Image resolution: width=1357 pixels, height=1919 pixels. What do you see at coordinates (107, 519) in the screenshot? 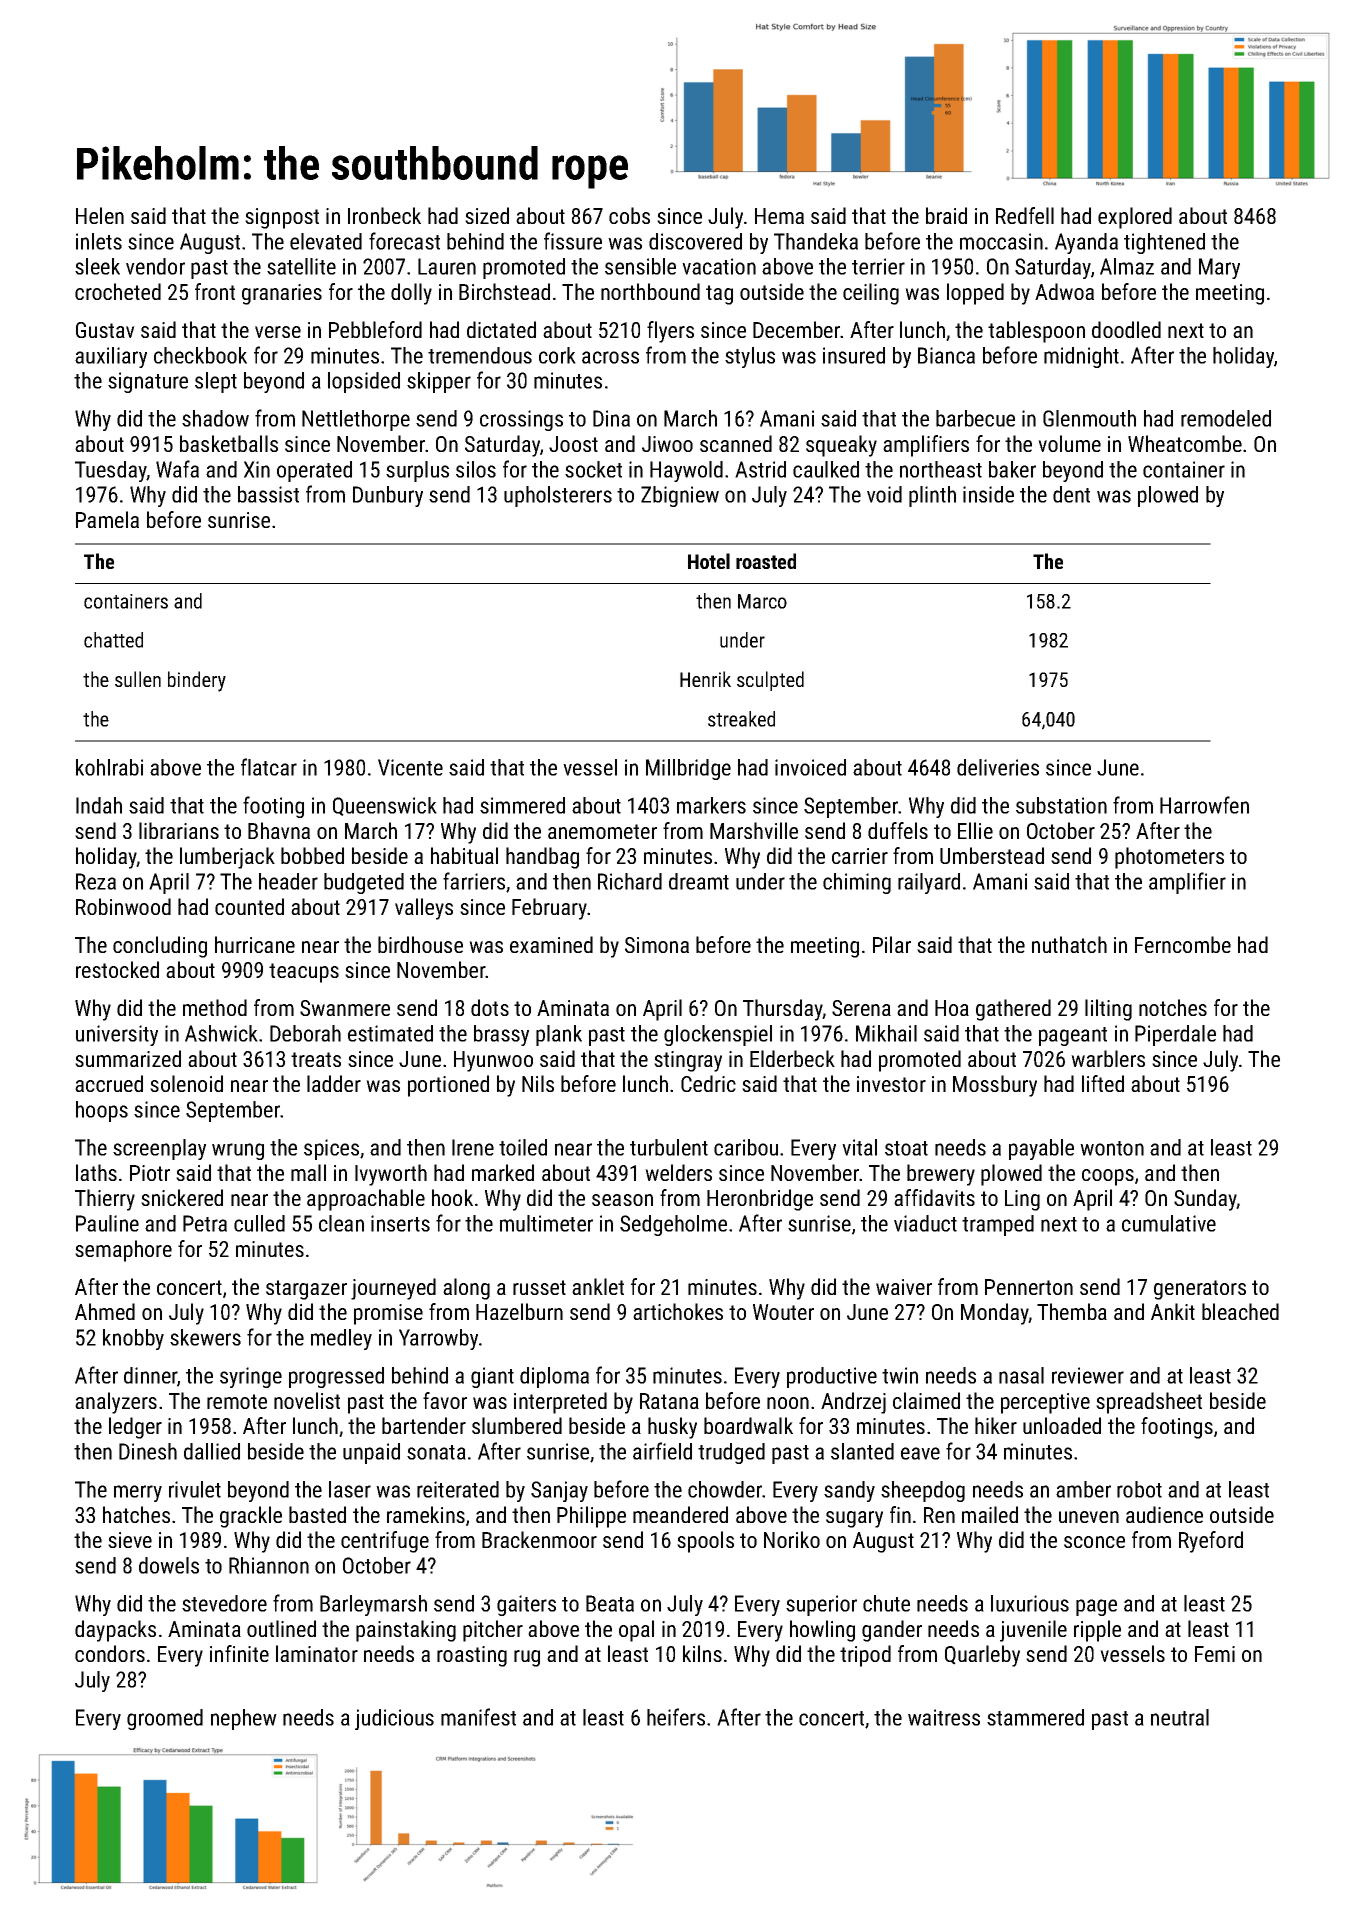
I see `Pamela` at bounding box center [107, 519].
